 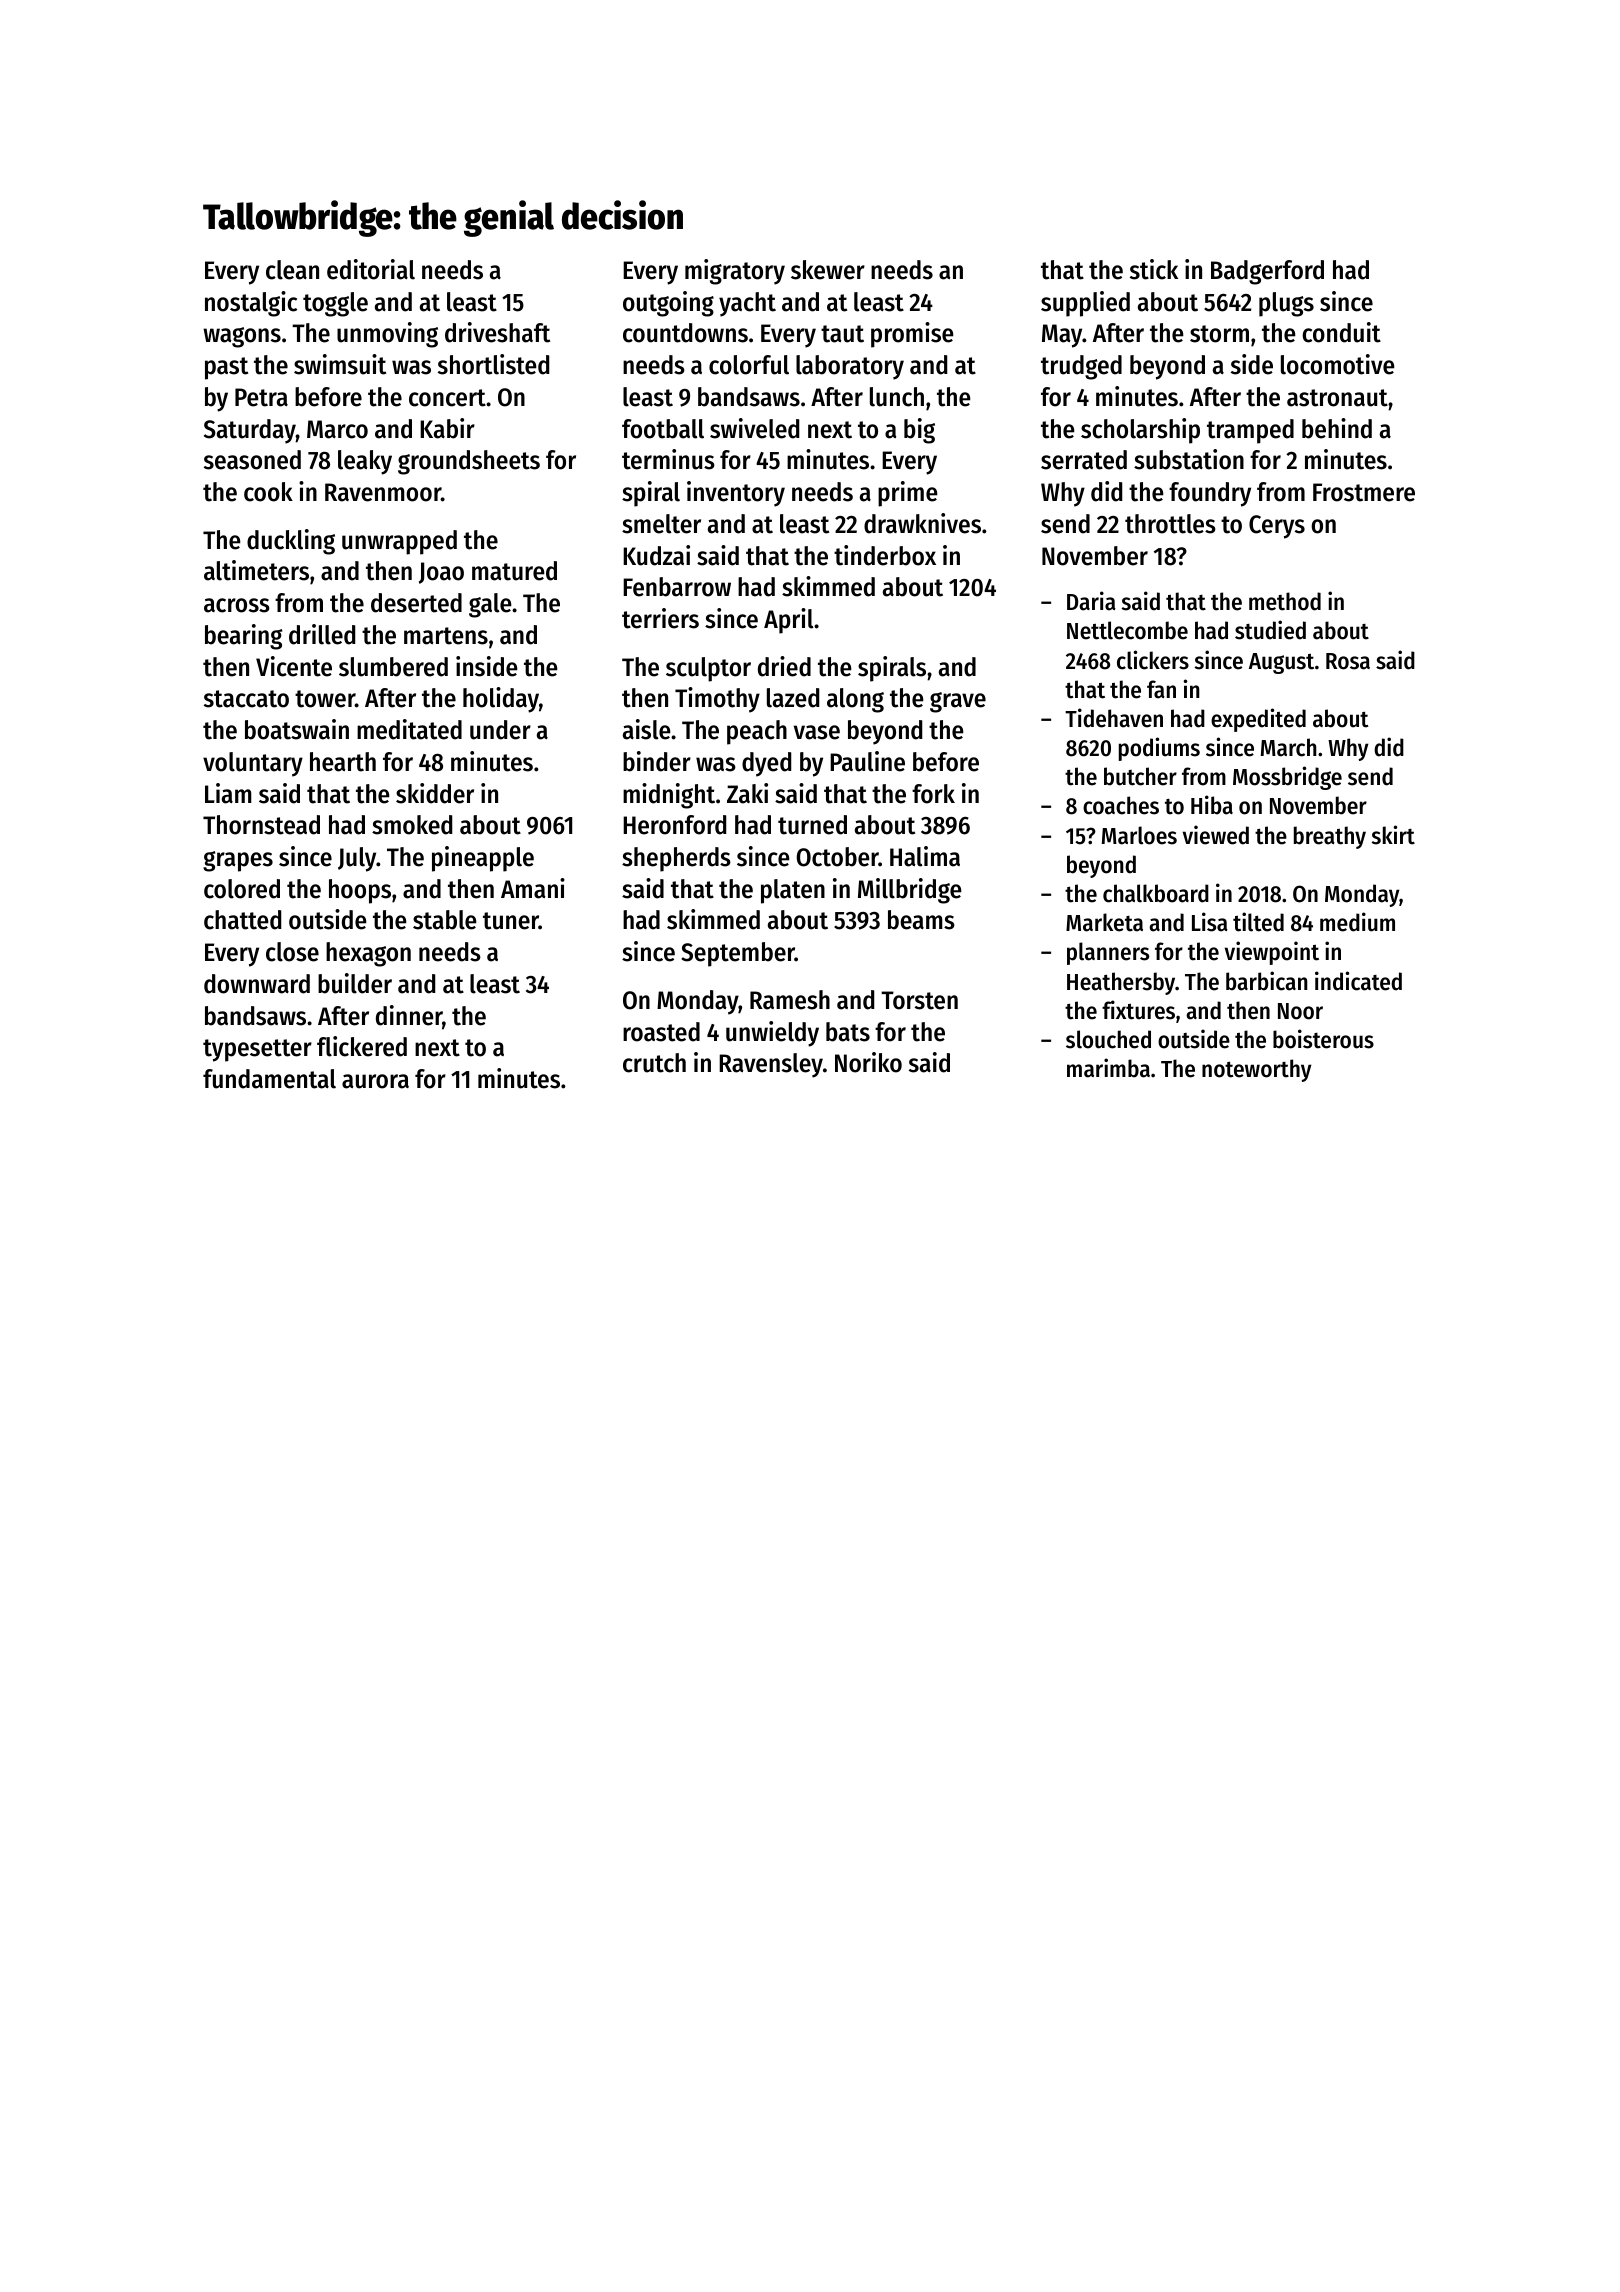 I want to click on big, so click(x=919, y=431).
